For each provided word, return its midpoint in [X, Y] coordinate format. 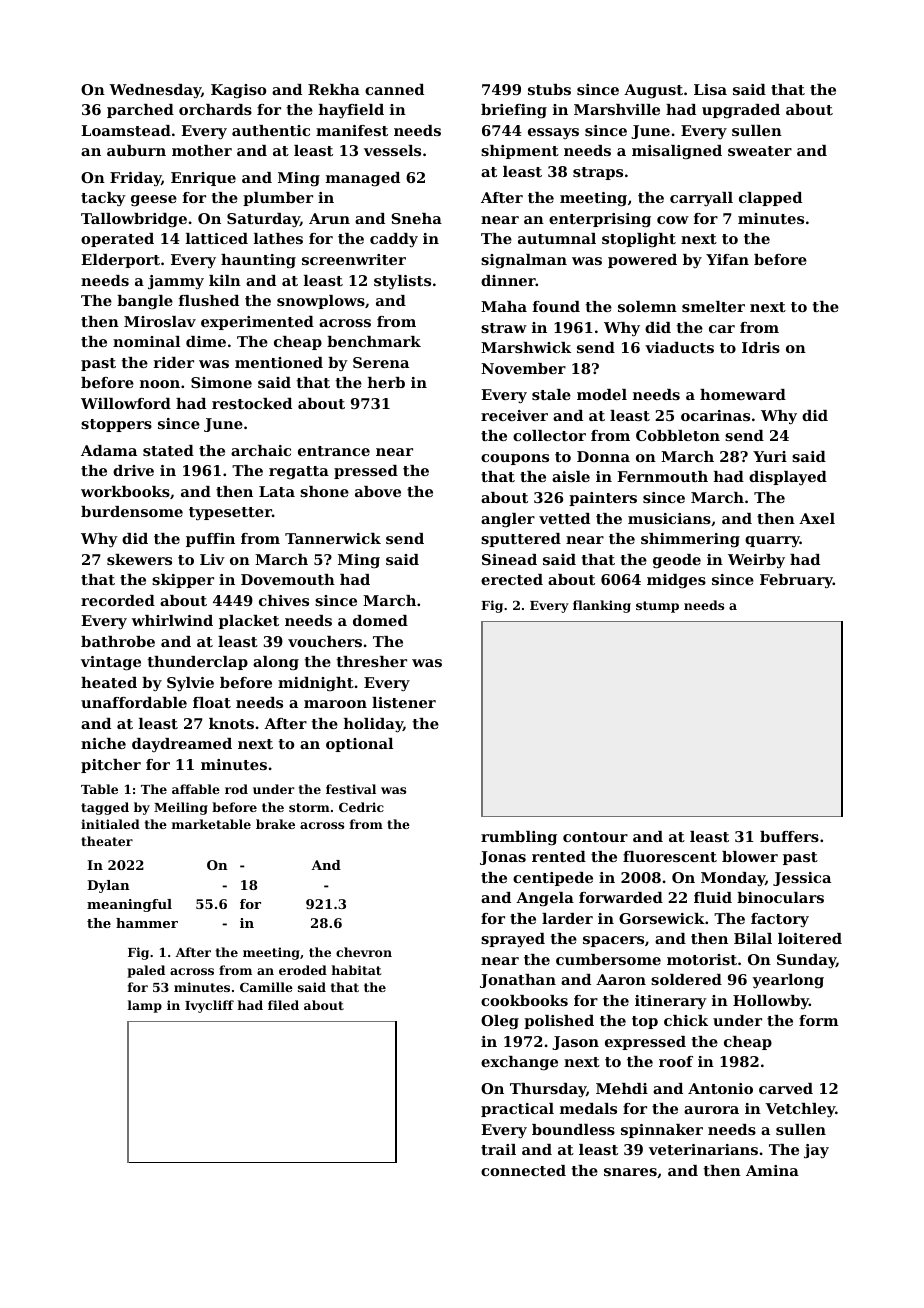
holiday [373, 725]
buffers [789, 836]
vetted [564, 518]
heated [109, 682]
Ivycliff [209, 1006]
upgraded [741, 111]
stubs [549, 89]
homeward [743, 394]
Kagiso [238, 91]
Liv [212, 559]
